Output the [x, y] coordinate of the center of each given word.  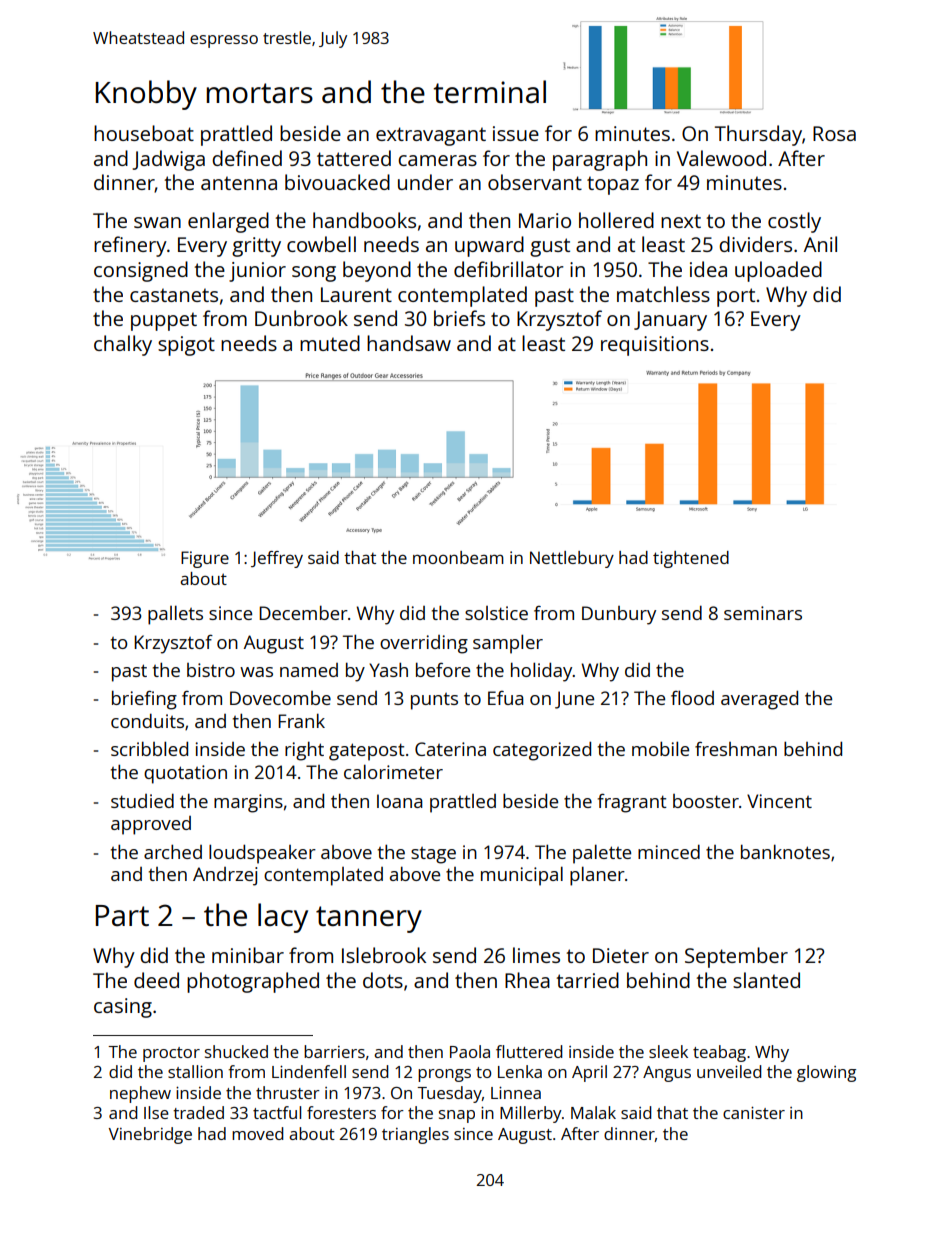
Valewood [721, 158]
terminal [489, 91]
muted [330, 343]
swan [157, 222]
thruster [288, 1092]
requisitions [655, 346]
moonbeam [458, 557]
